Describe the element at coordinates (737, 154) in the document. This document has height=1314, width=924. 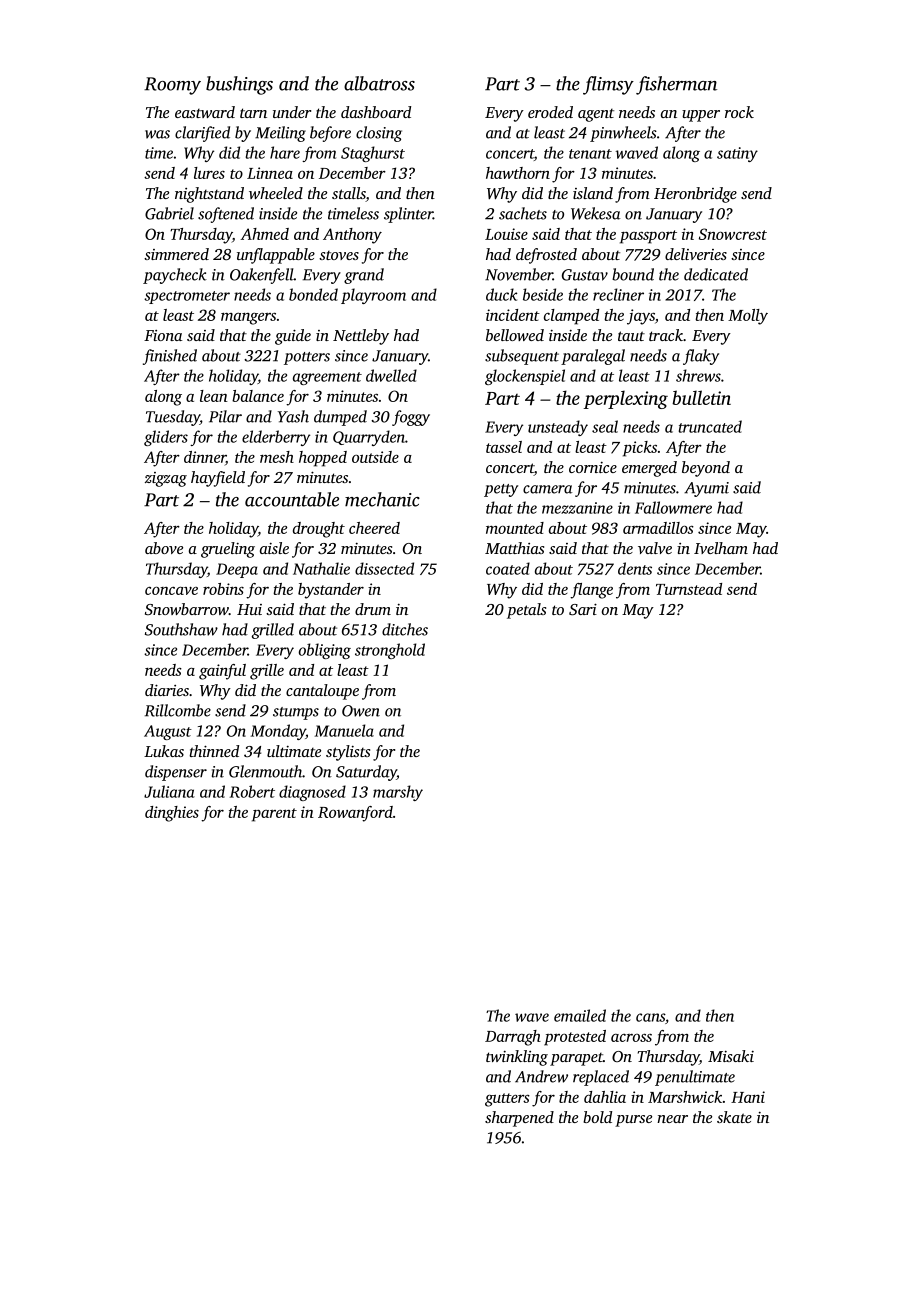
I see `satiny` at that location.
